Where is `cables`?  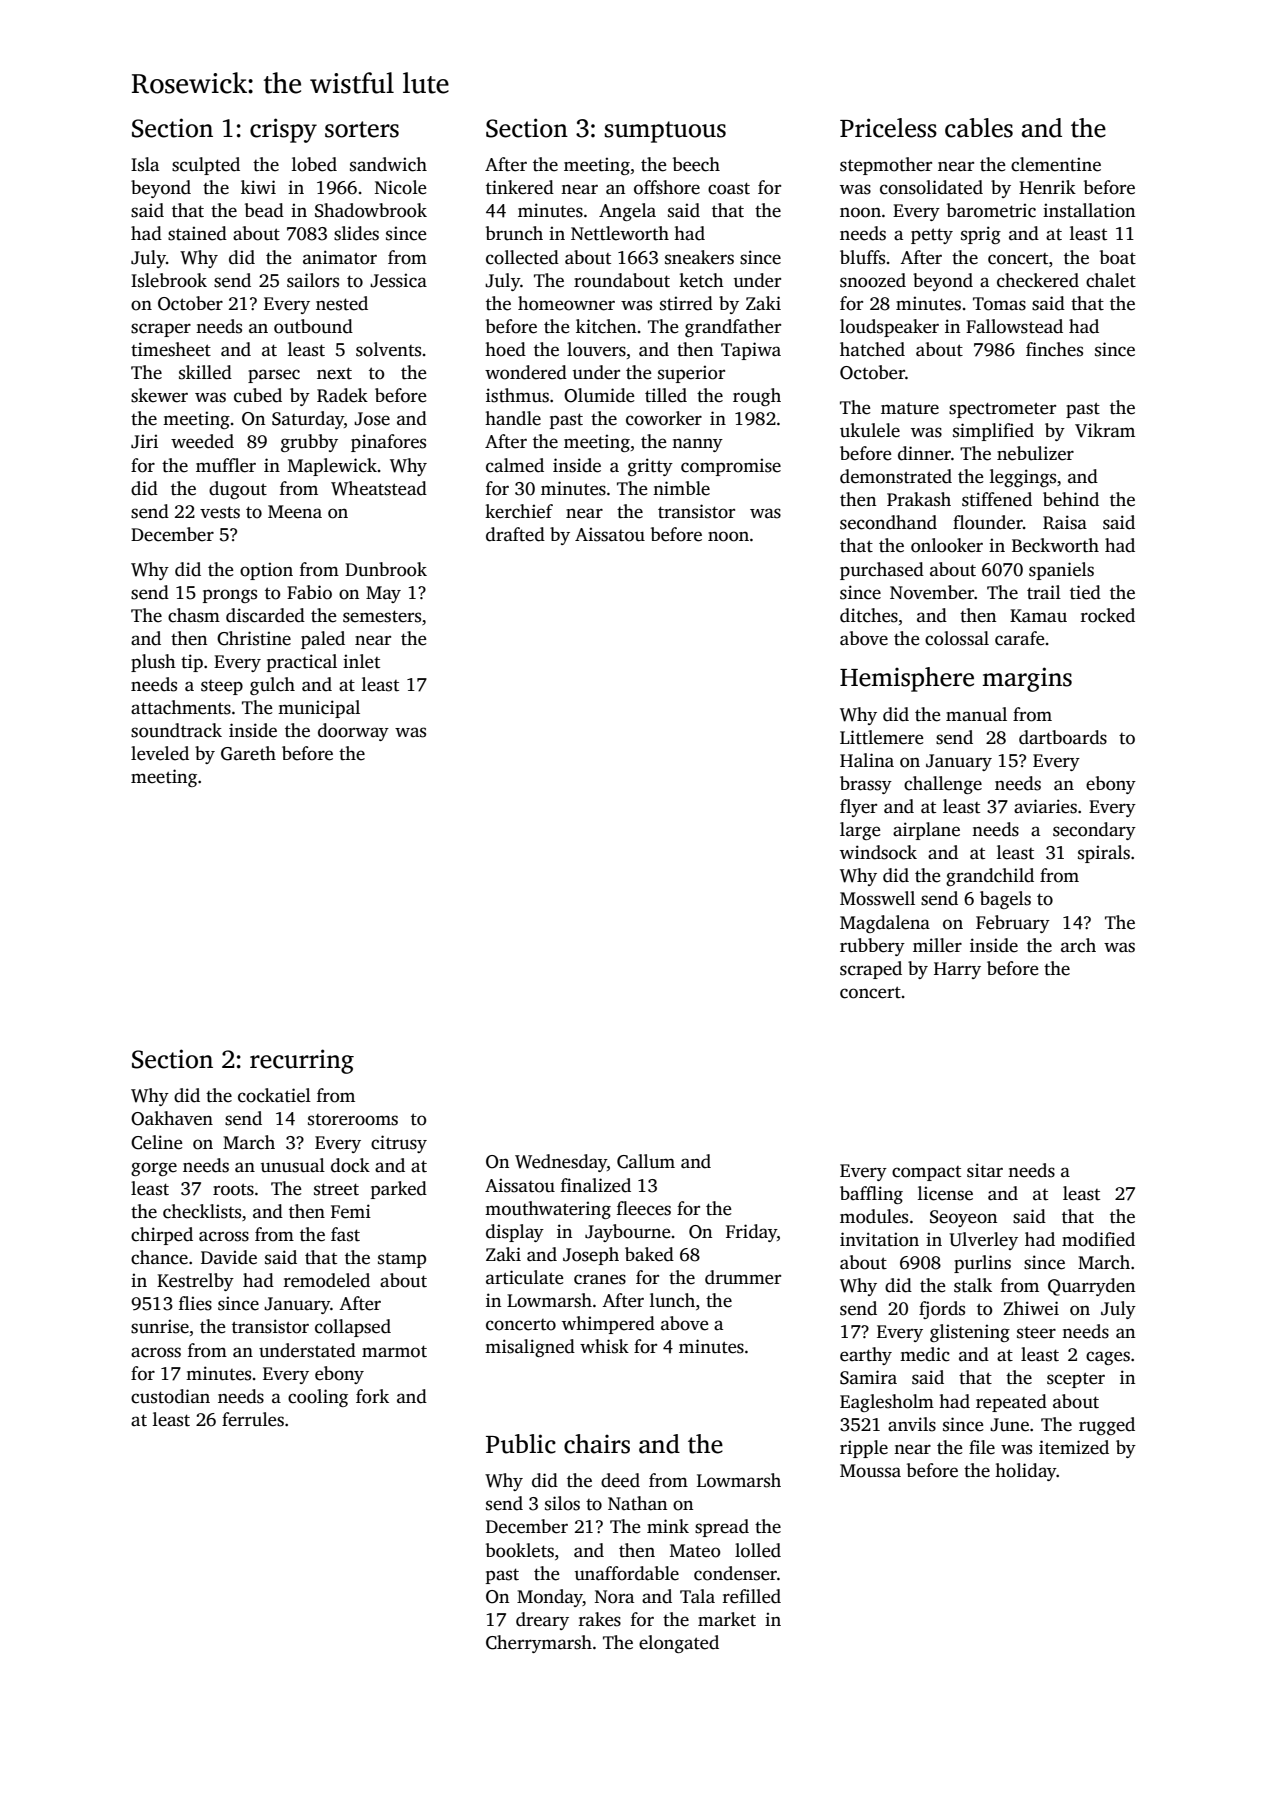 cables is located at coordinates (979, 128).
